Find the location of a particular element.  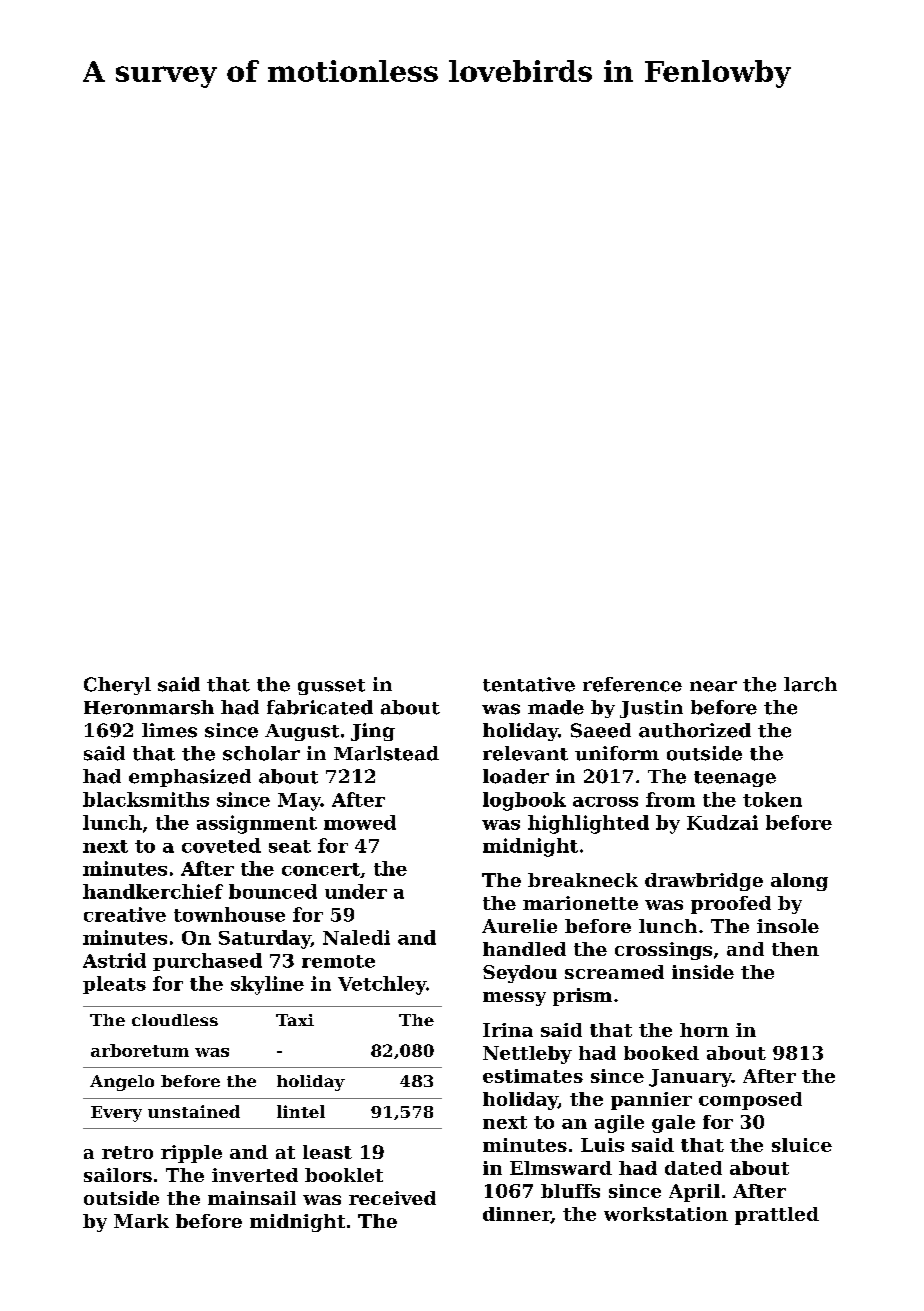

from is located at coordinates (670, 799).
